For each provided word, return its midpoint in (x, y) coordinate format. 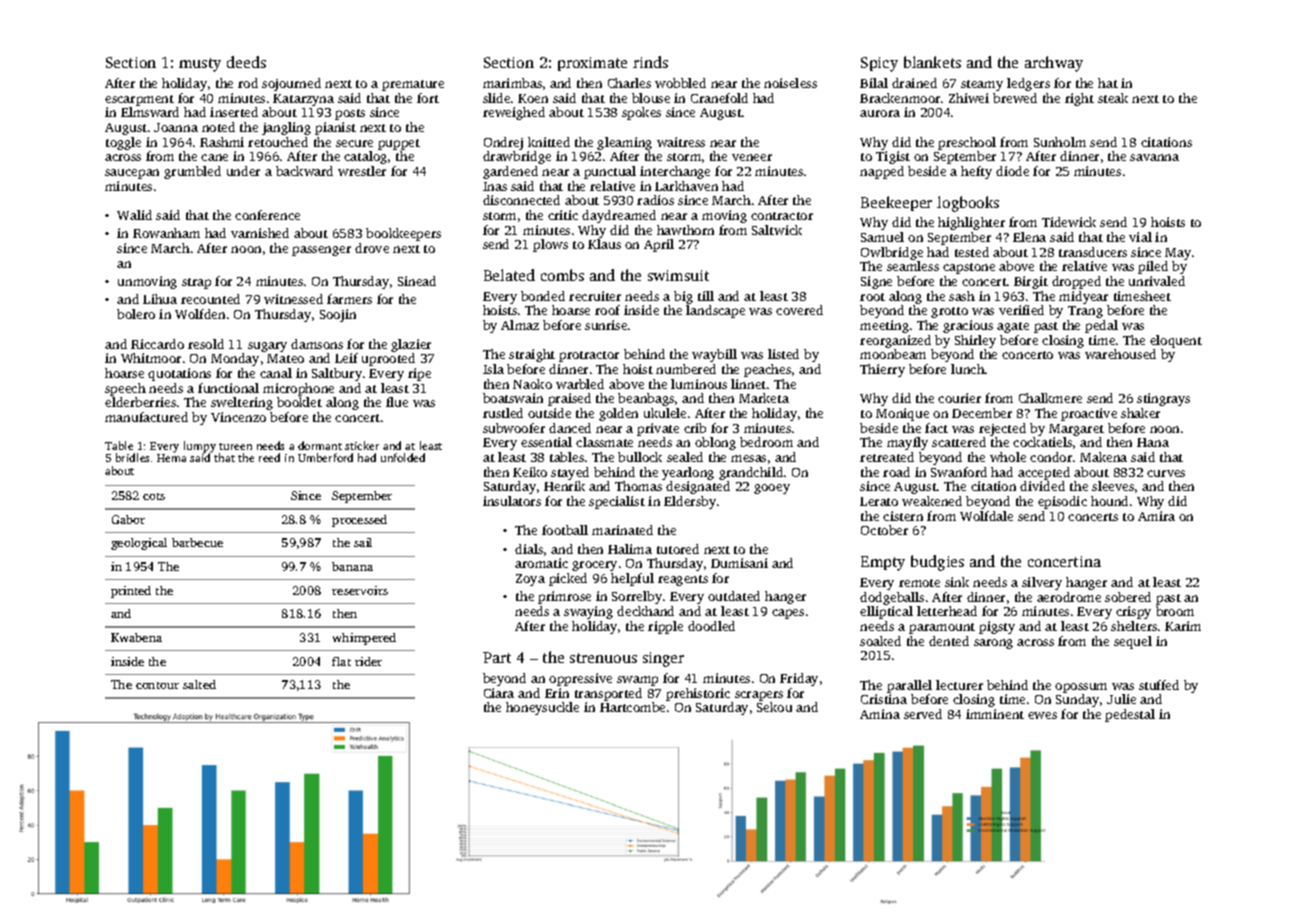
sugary (267, 347)
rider (368, 661)
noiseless (790, 83)
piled (1153, 267)
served (923, 714)
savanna (1154, 157)
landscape (715, 311)
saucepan (132, 174)
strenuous (603, 658)
